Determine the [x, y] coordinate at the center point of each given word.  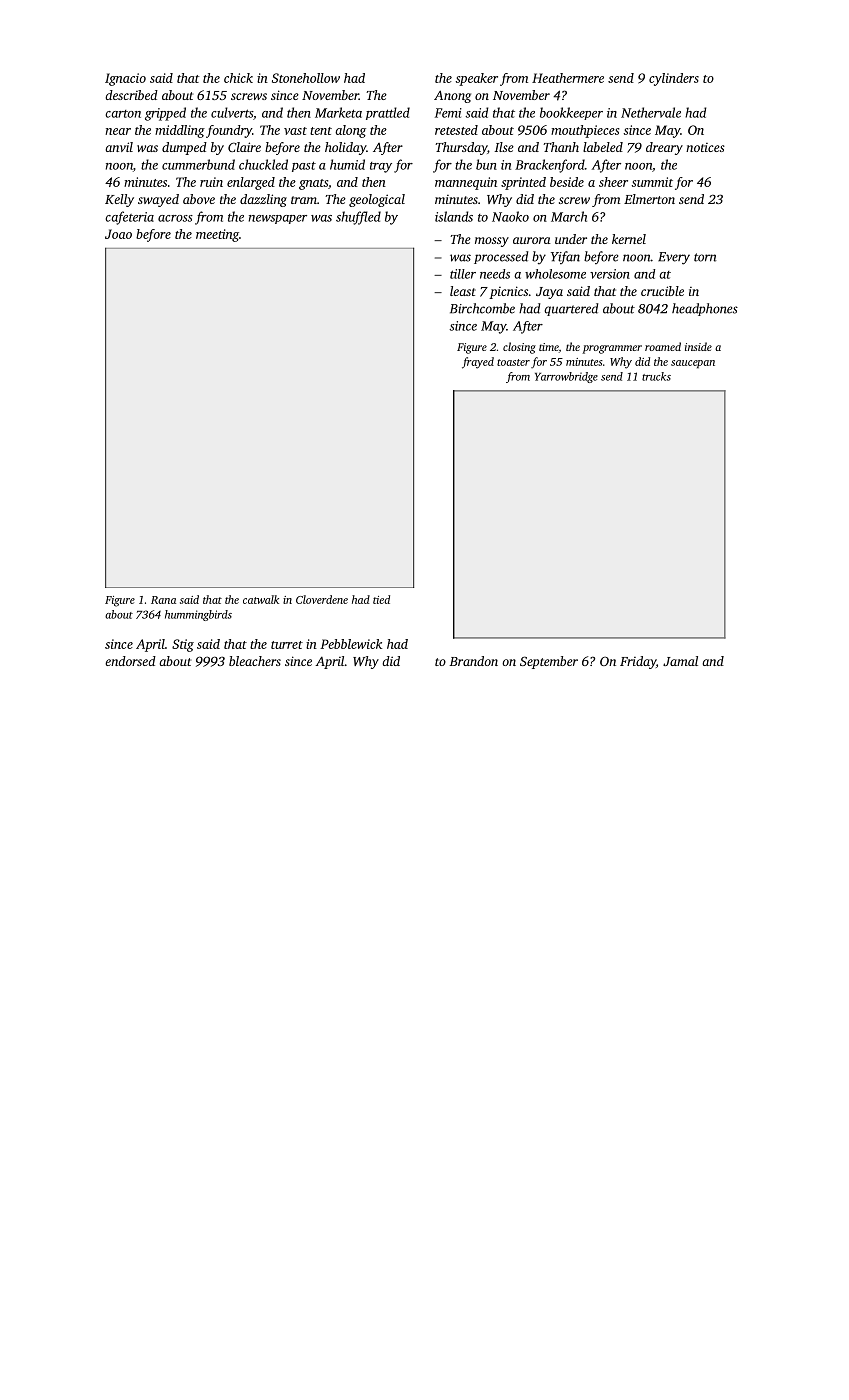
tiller [463, 274]
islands [454, 216]
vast [295, 131]
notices [705, 147]
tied [381, 599]
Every [674, 258]
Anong [452, 96]
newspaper [278, 219]
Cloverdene [322, 599]
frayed [478, 363]
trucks [656, 376]
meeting [217, 235]
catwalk [261, 599]
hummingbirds [198, 615]
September [549, 662]
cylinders [674, 79]
